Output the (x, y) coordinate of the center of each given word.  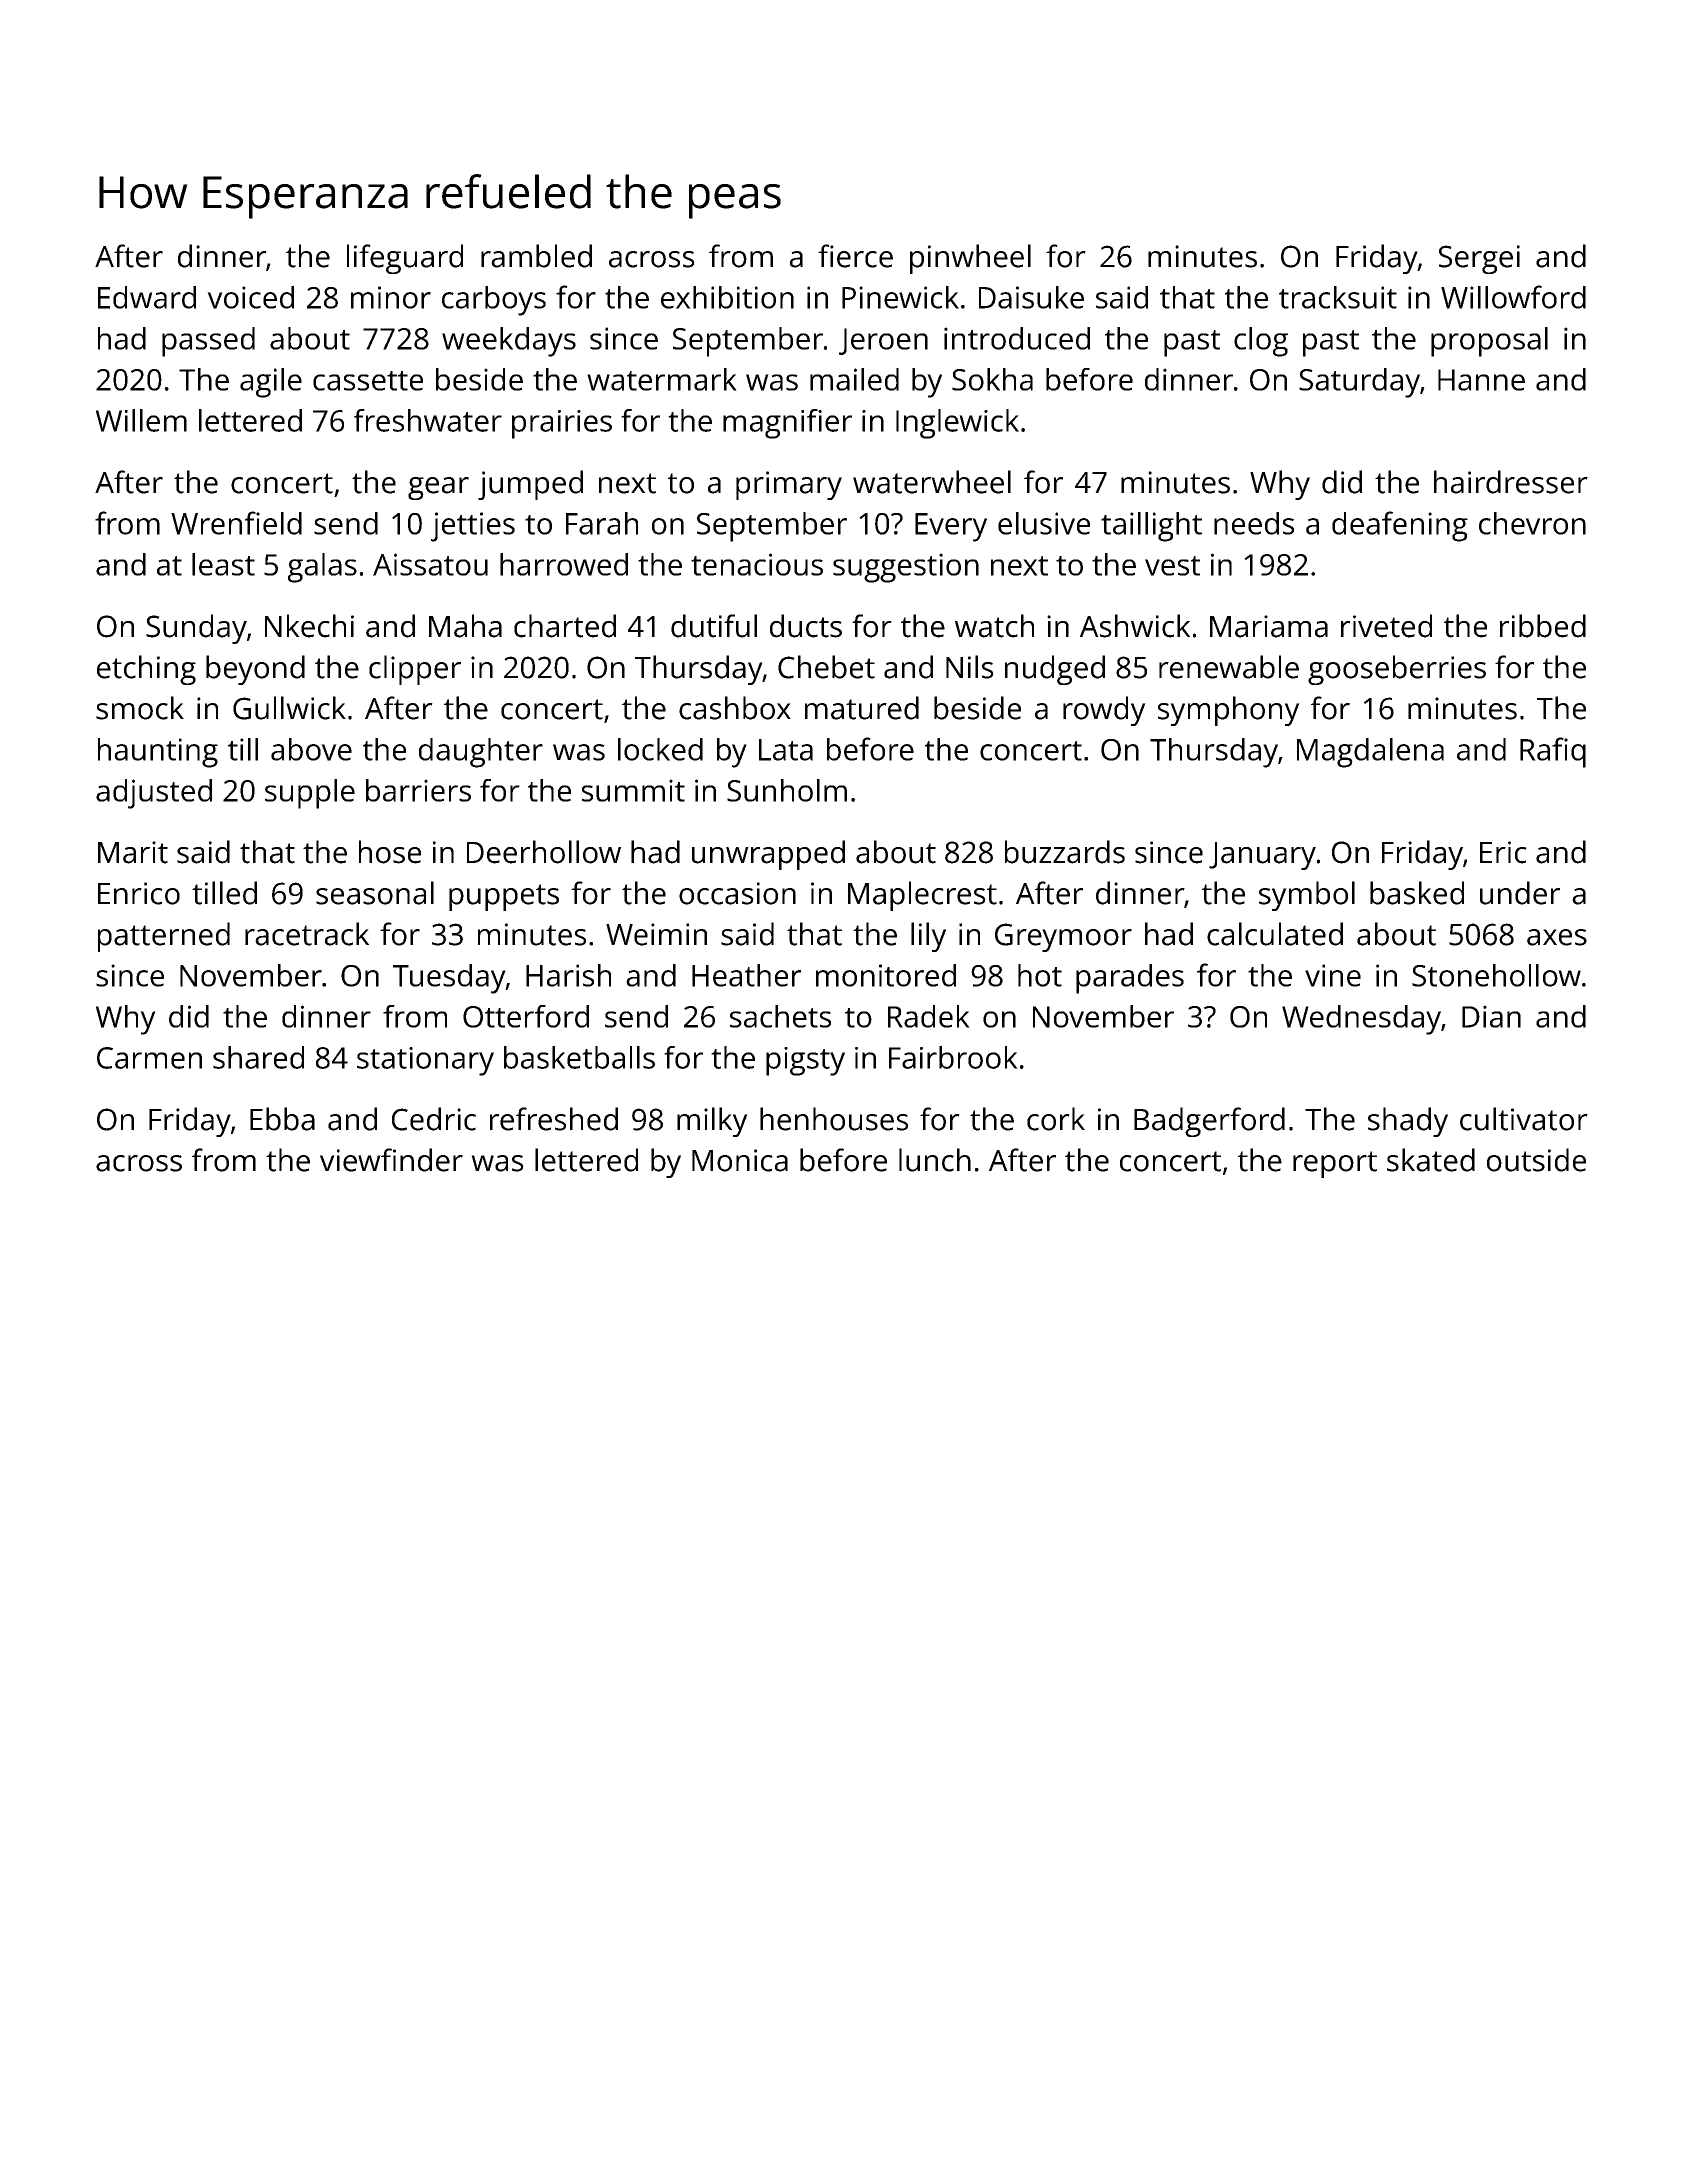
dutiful (714, 626)
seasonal (375, 893)
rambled (536, 256)
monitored (886, 975)
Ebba (282, 1119)
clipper (415, 670)
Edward (147, 297)
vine (1333, 975)
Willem (141, 420)
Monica (740, 1160)
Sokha (992, 379)
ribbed (1543, 626)
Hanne (1481, 380)
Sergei (1479, 259)
